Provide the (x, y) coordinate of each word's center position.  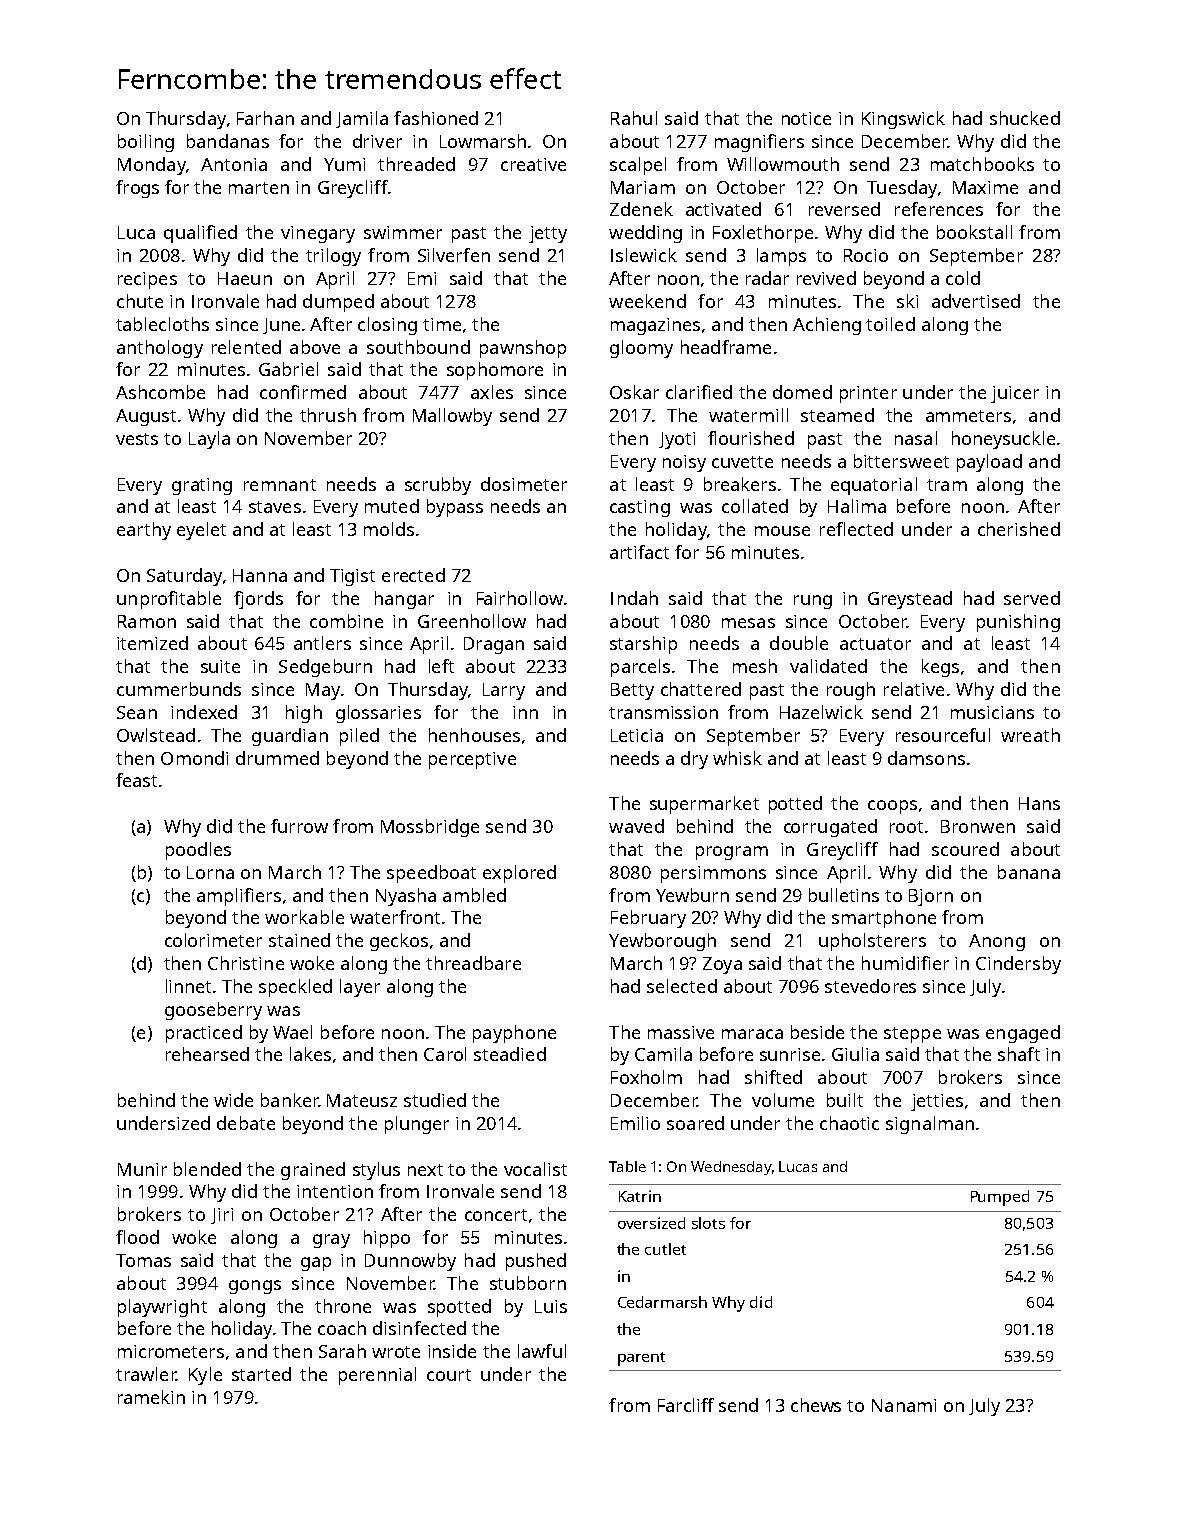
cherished (1019, 529)
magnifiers (759, 143)
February (648, 919)
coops (892, 807)
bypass (455, 508)
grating (202, 486)
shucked (1025, 118)
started (261, 1374)
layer (360, 988)
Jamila (362, 119)
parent (641, 1359)
